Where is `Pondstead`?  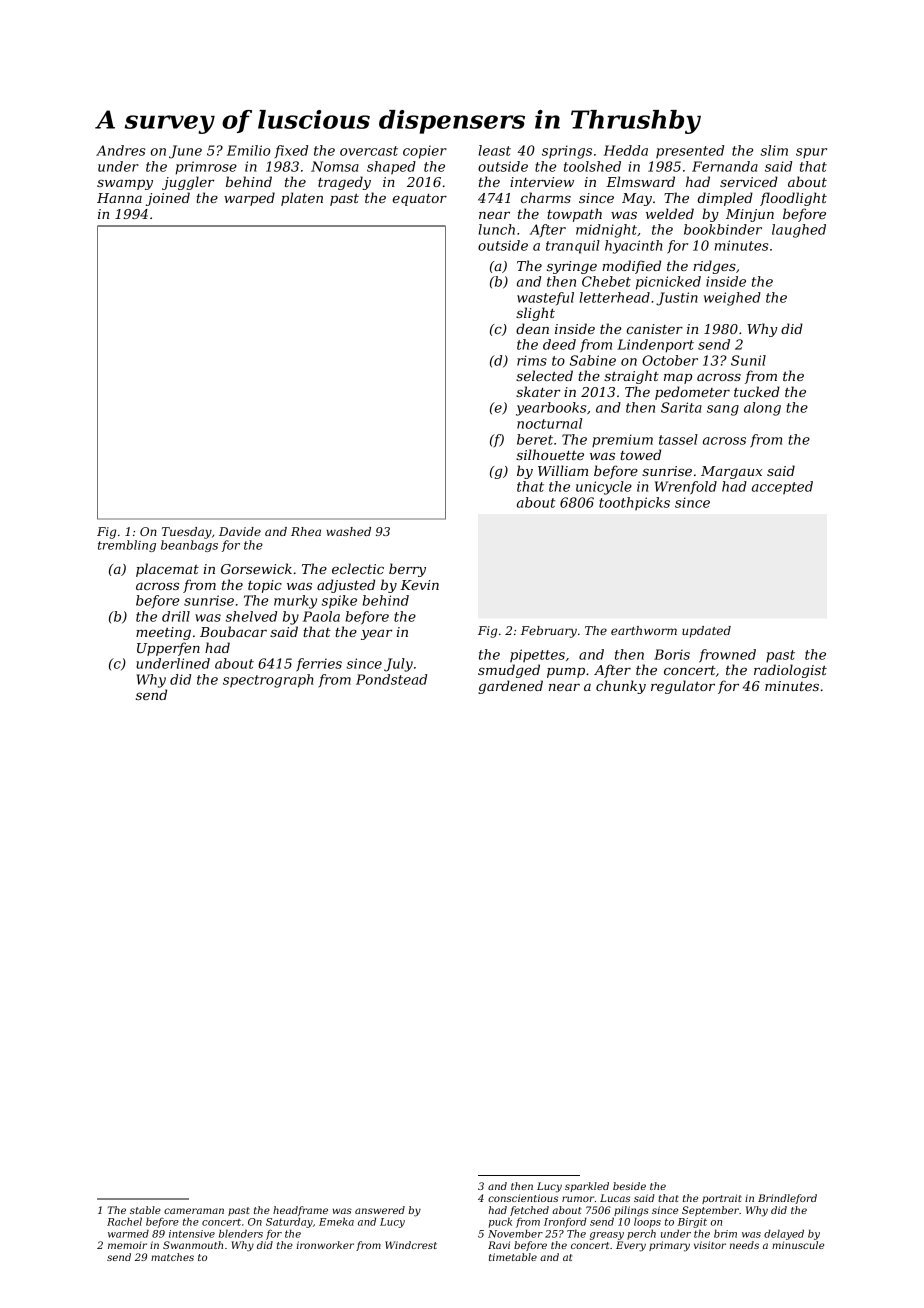
Pondstead is located at coordinates (391, 679).
